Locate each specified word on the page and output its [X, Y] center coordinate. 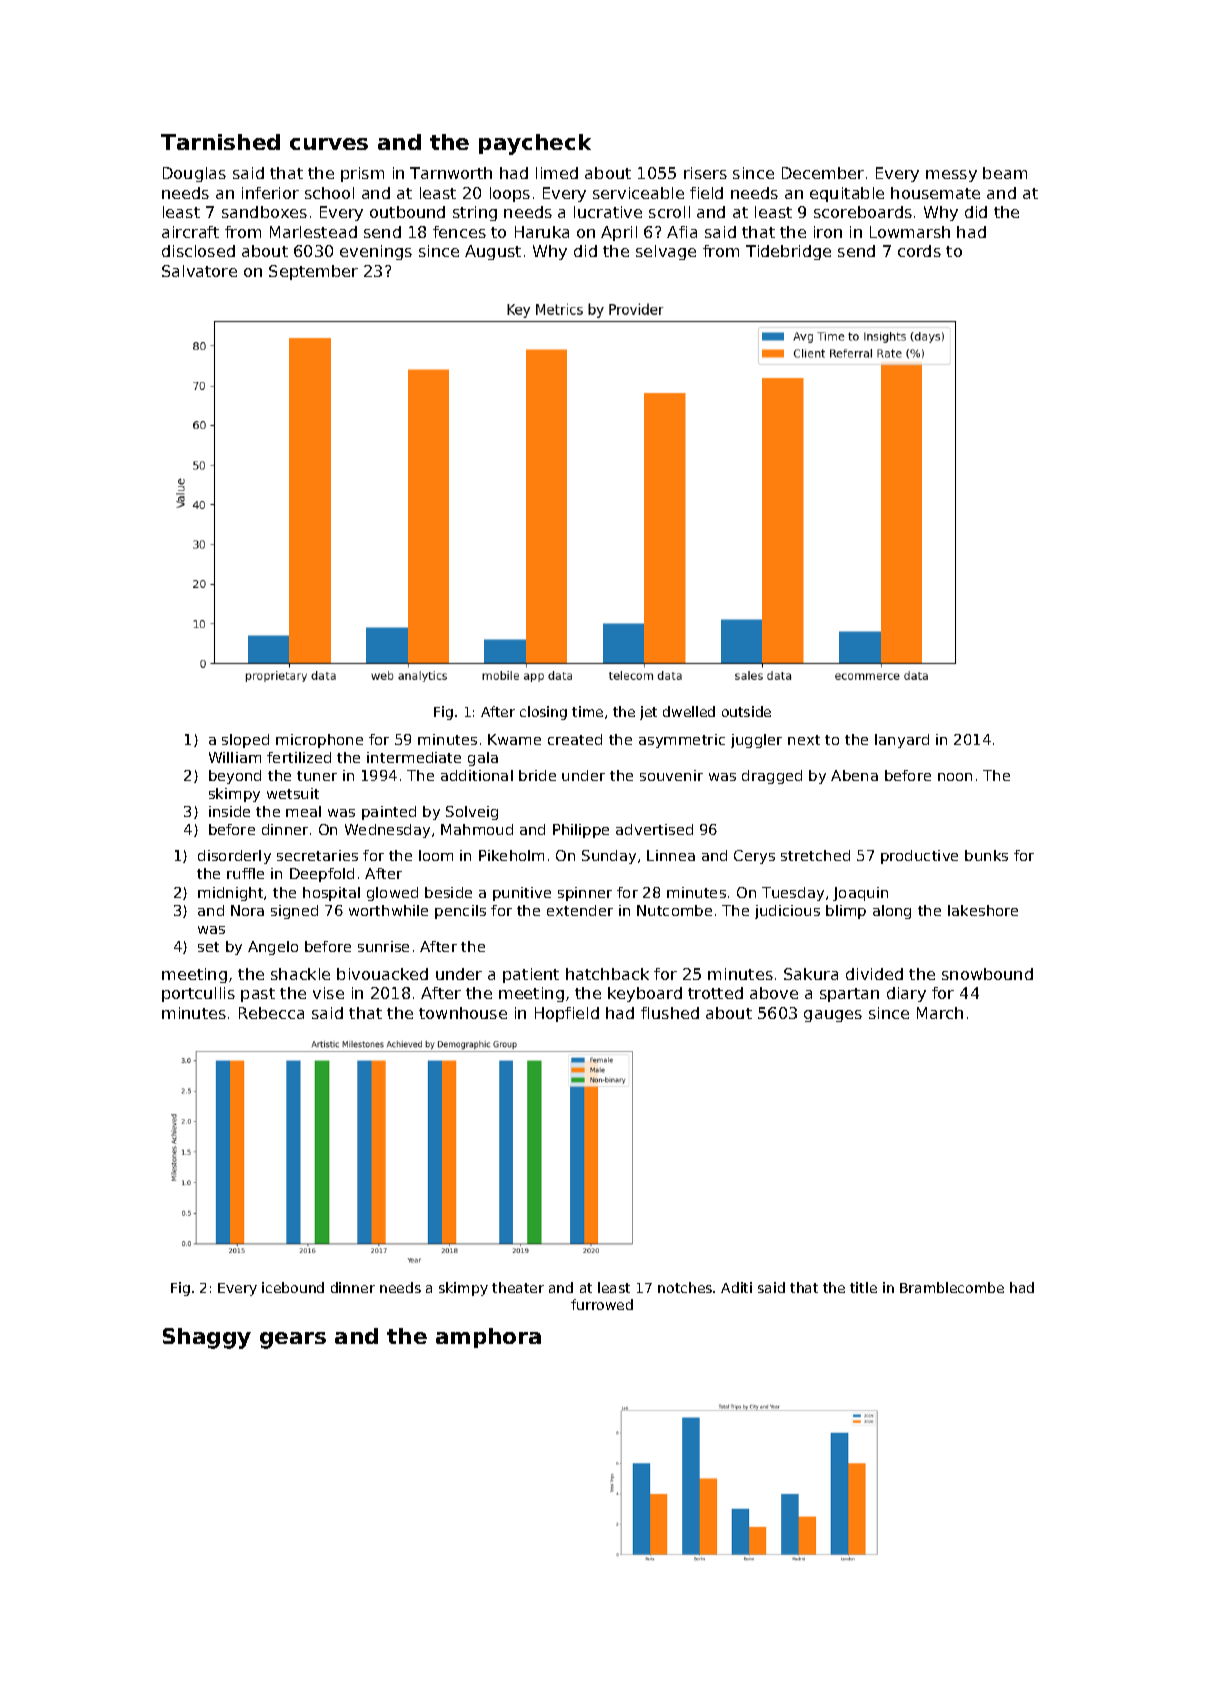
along [892, 912]
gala [483, 759]
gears [293, 1340]
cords [919, 251]
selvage [666, 252]
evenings [376, 252]
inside [229, 811]
